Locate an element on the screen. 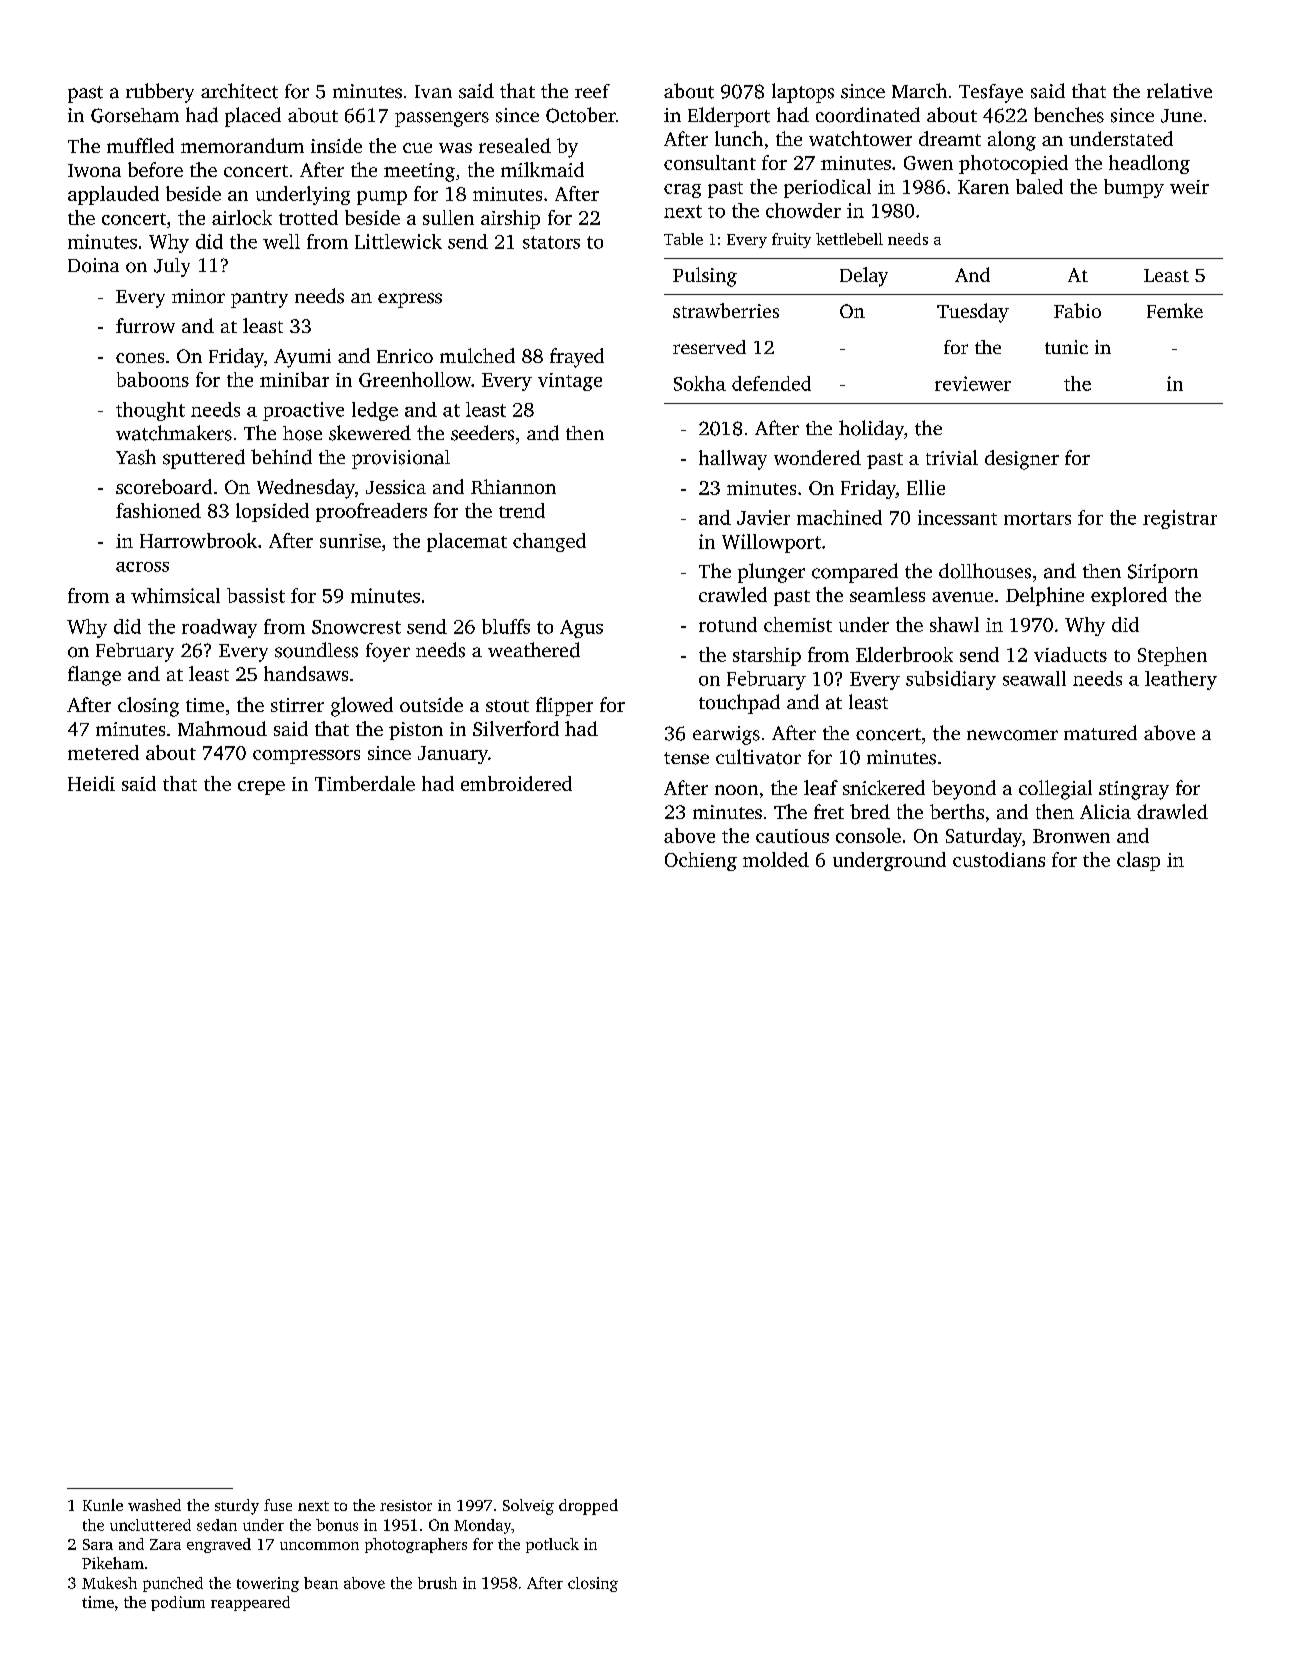 The width and height of the screenshot is (1290, 1670). trivial is located at coordinates (952, 457).
